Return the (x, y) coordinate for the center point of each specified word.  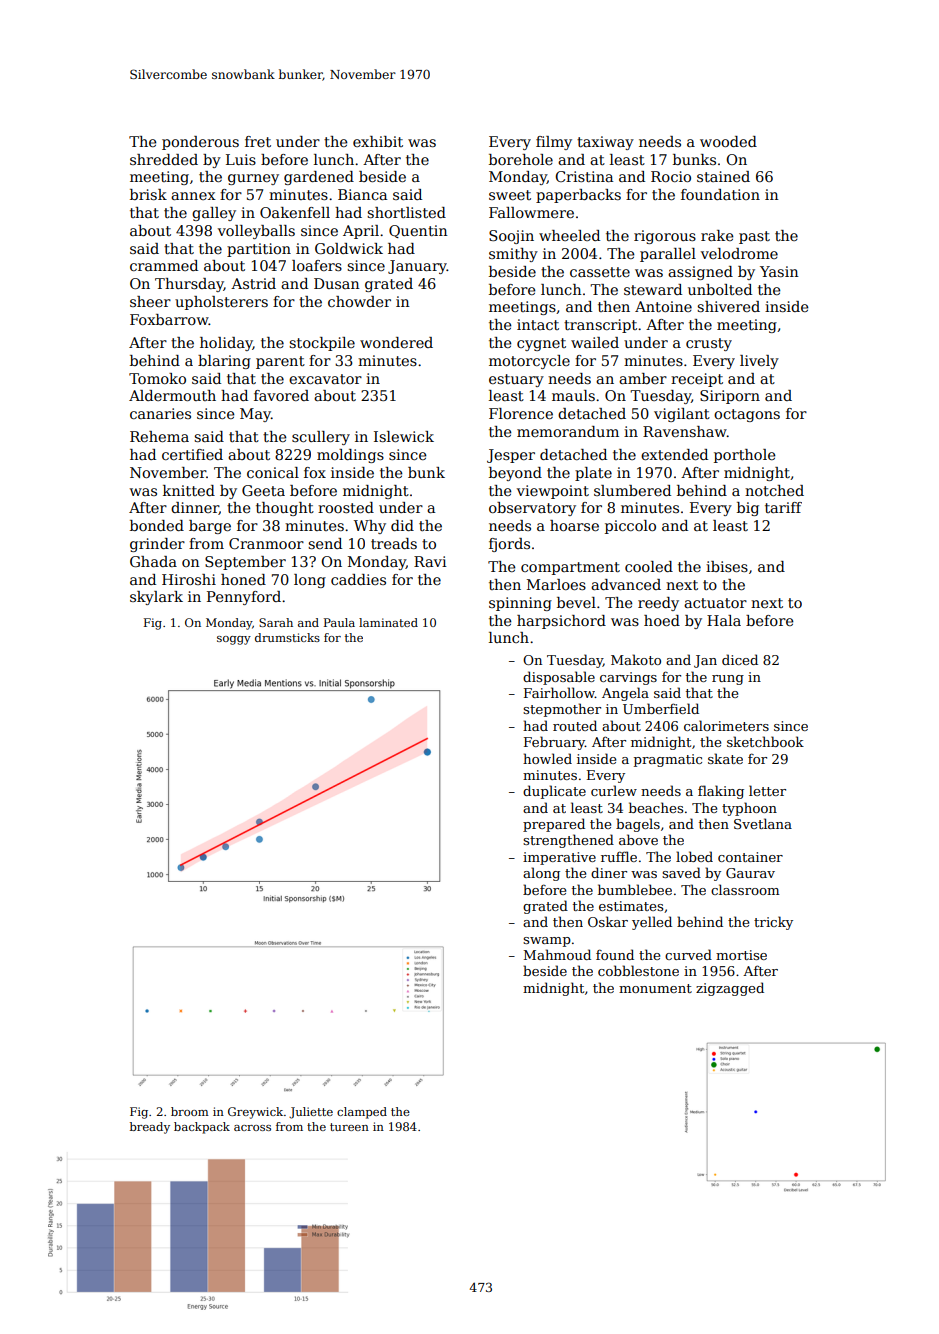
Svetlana (763, 823)
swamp (547, 942)
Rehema (159, 436)
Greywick (255, 1113)
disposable (559, 678)
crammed (164, 265)
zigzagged (730, 989)
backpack (202, 1128)
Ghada (153, 561)
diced (740, 659)
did (402, 525)
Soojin (511, 237)
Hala (724, 620)
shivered (728, 306)
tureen (349, 1127)
